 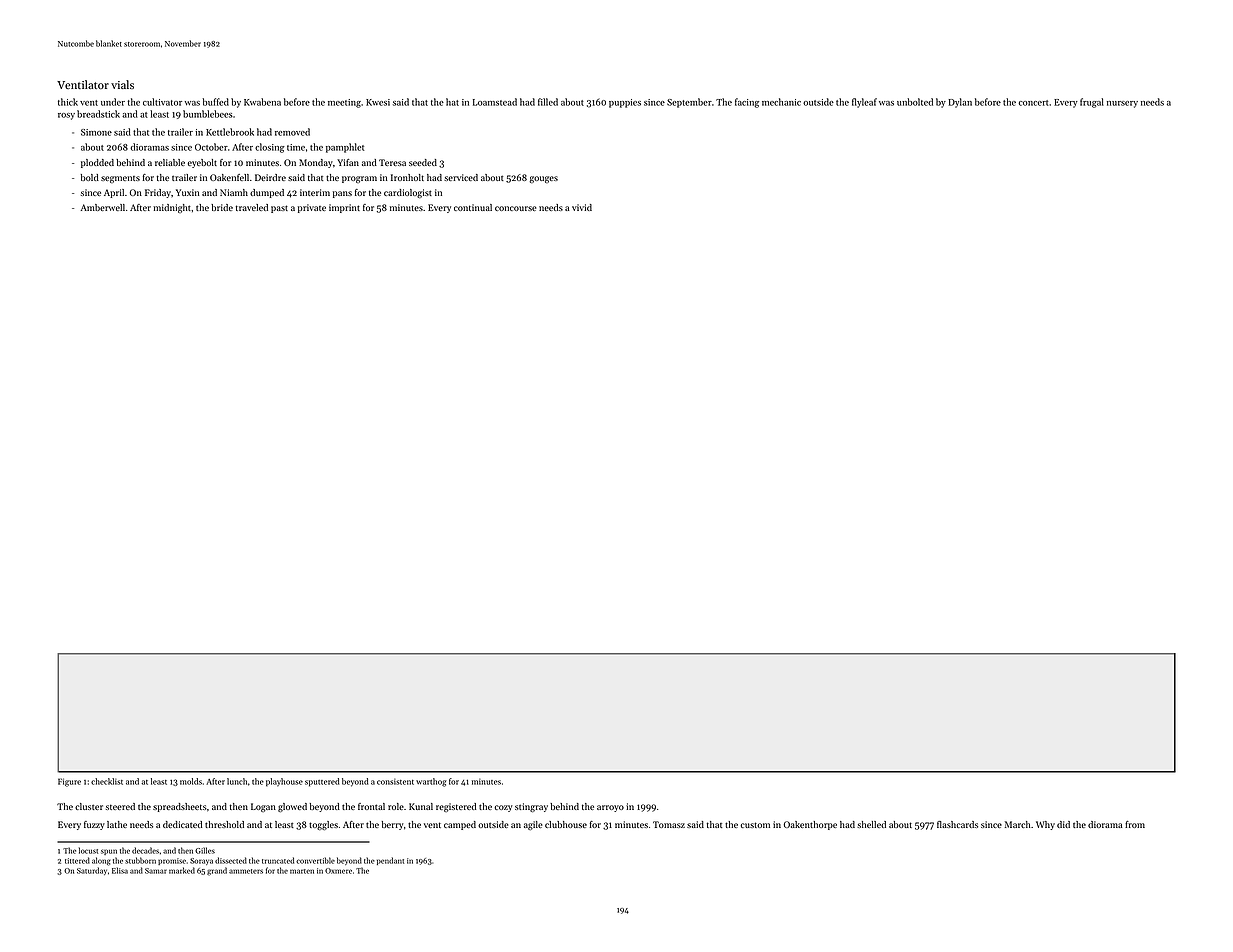 I want to click on Dylan, so click(x=960, y=103).
